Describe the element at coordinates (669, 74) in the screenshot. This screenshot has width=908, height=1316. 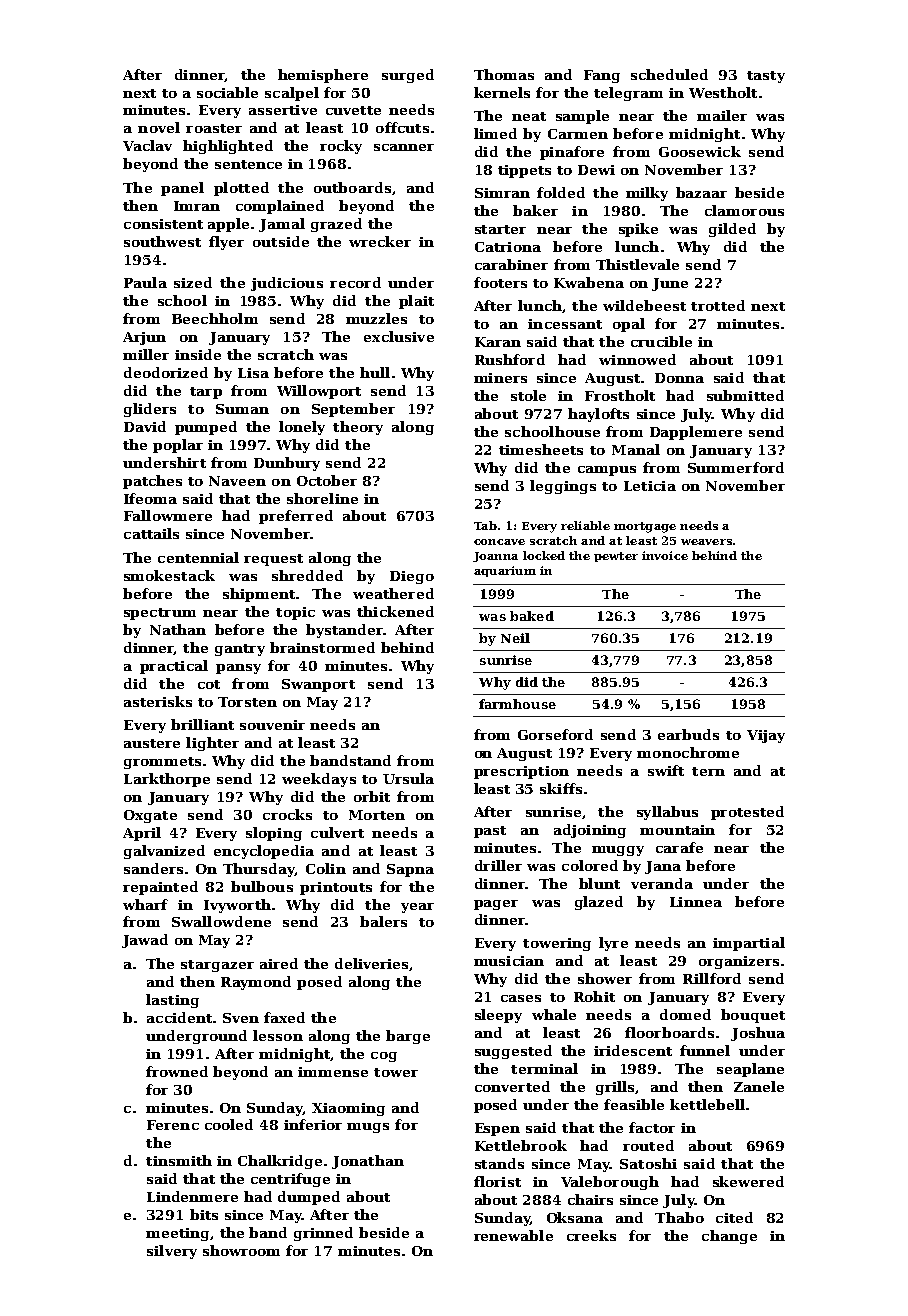
I see `scheduled` at that location.
